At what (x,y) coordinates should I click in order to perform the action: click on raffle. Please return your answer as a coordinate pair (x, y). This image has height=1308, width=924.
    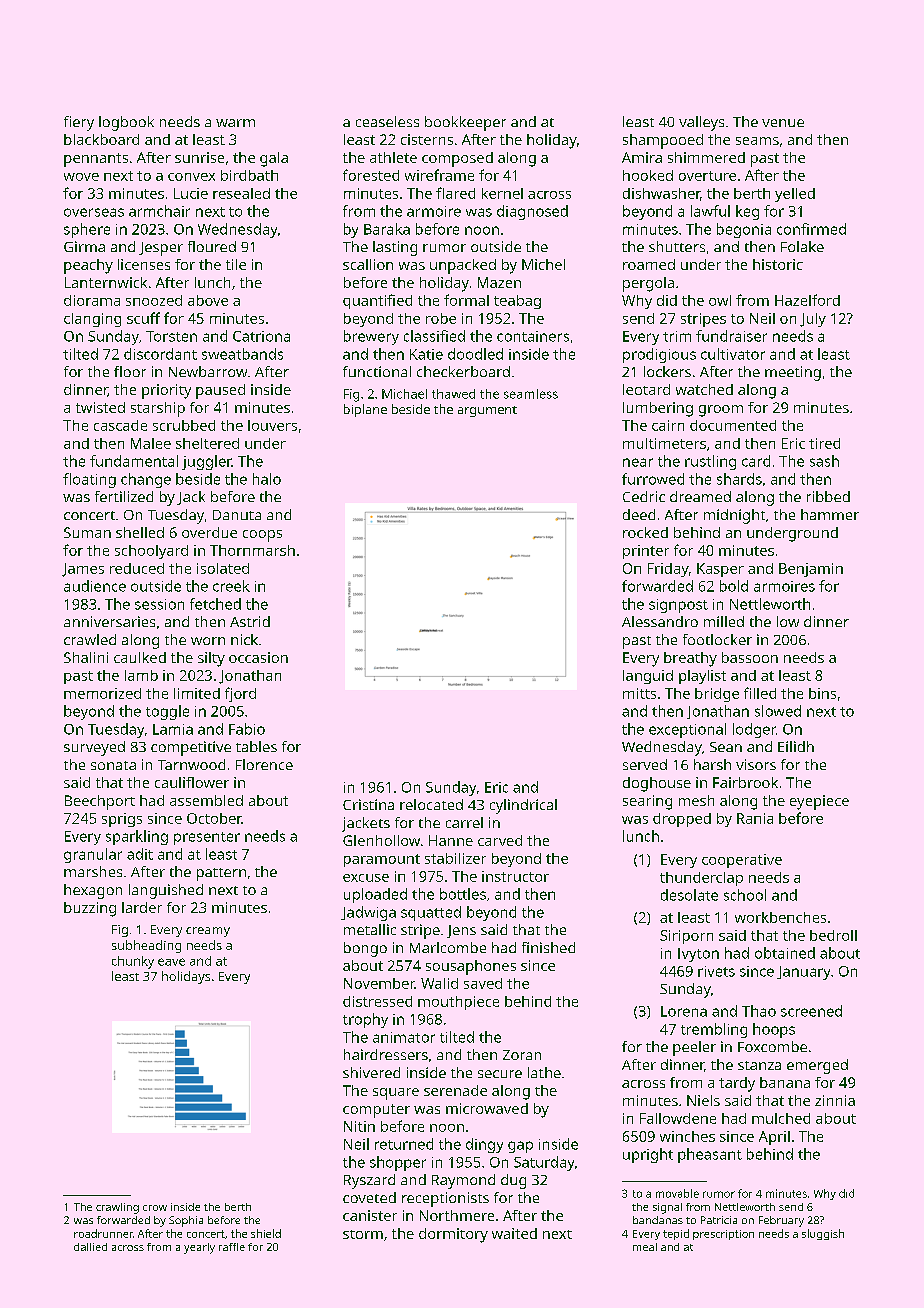
    Looking at the image, I should click on (232, 1247).
